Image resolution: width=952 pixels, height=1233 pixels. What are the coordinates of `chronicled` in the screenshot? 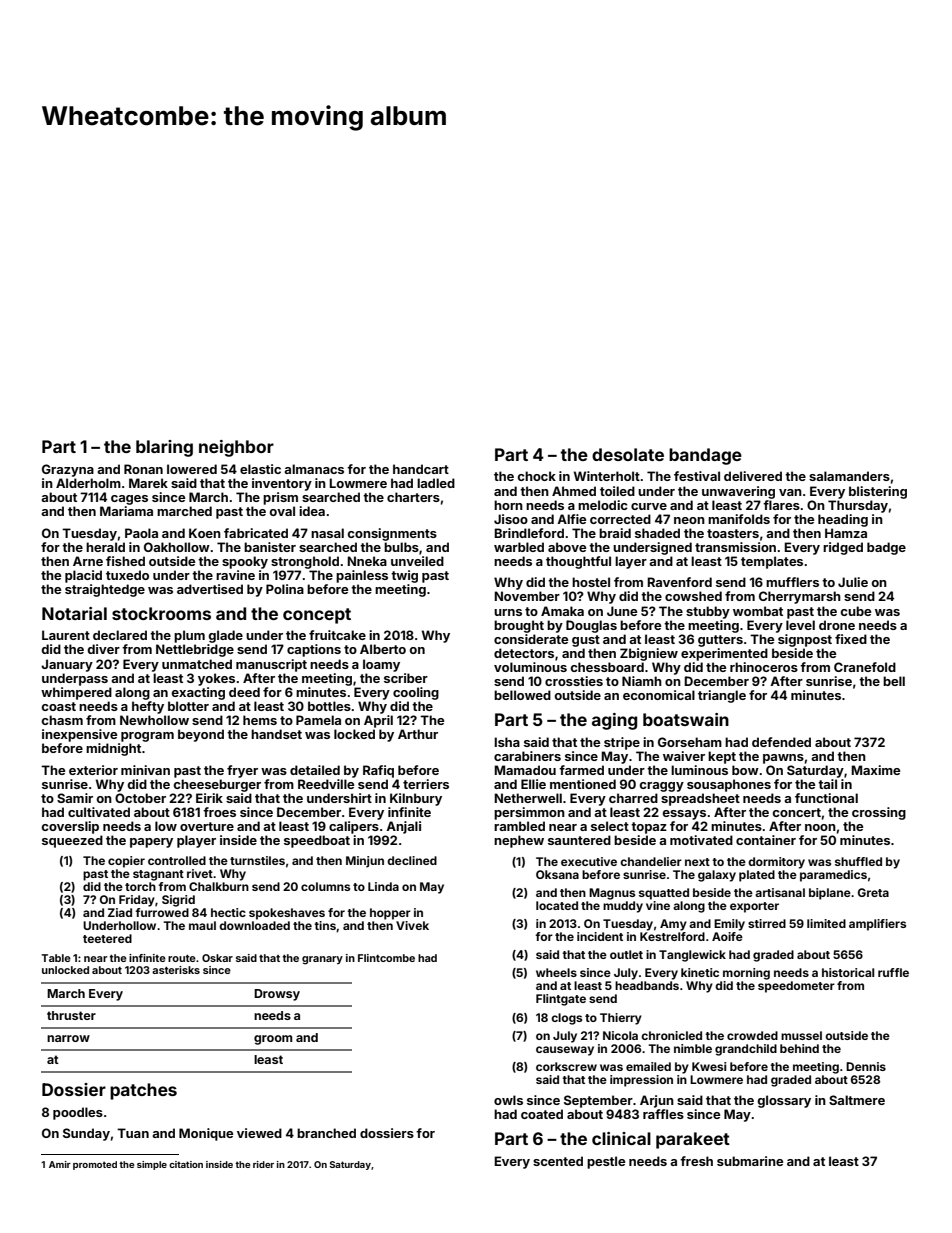 It's located at (671, 1035).
